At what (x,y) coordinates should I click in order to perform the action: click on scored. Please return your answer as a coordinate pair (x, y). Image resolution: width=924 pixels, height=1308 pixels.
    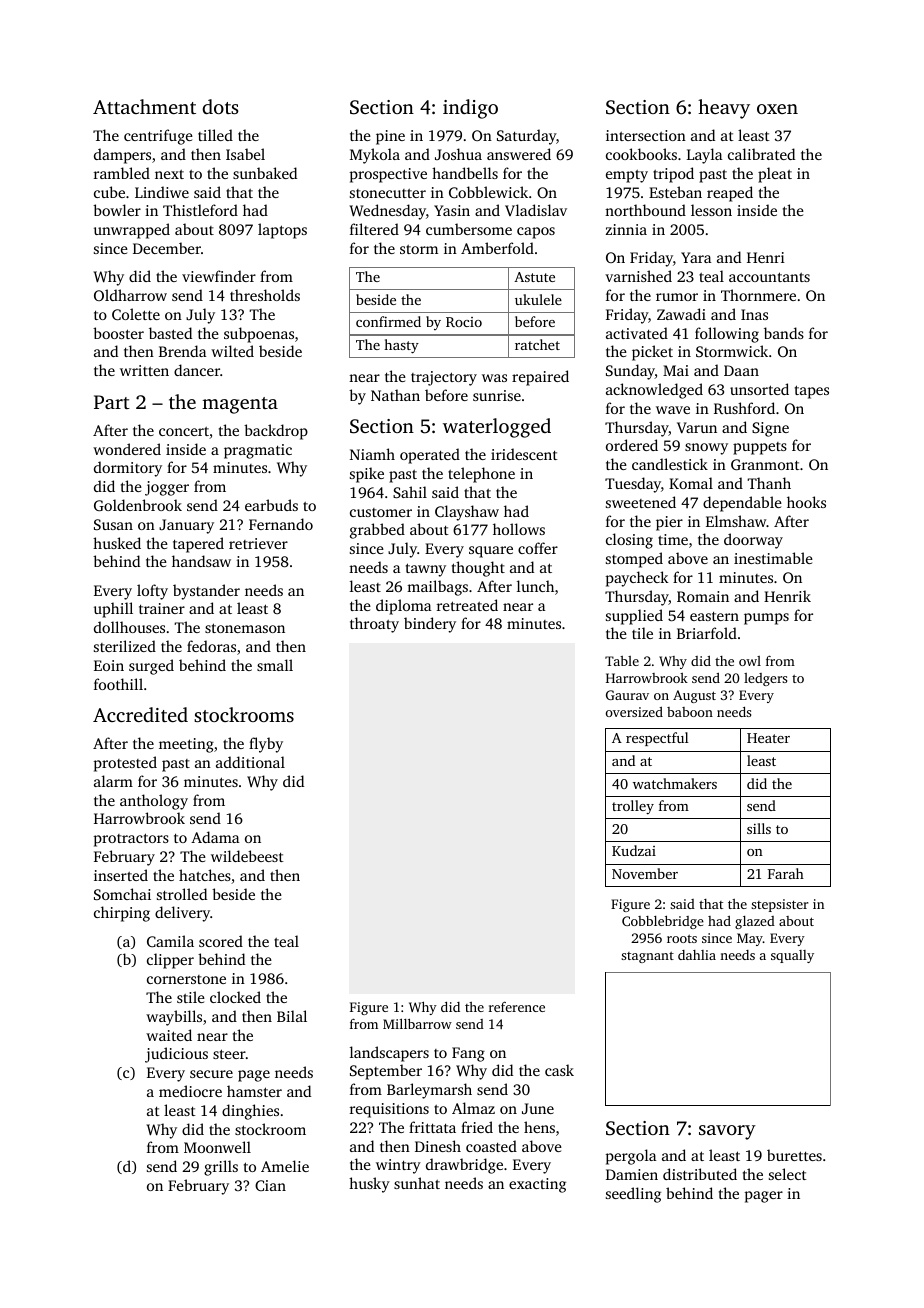
    Looking at the image, I should click on (221, 941).
